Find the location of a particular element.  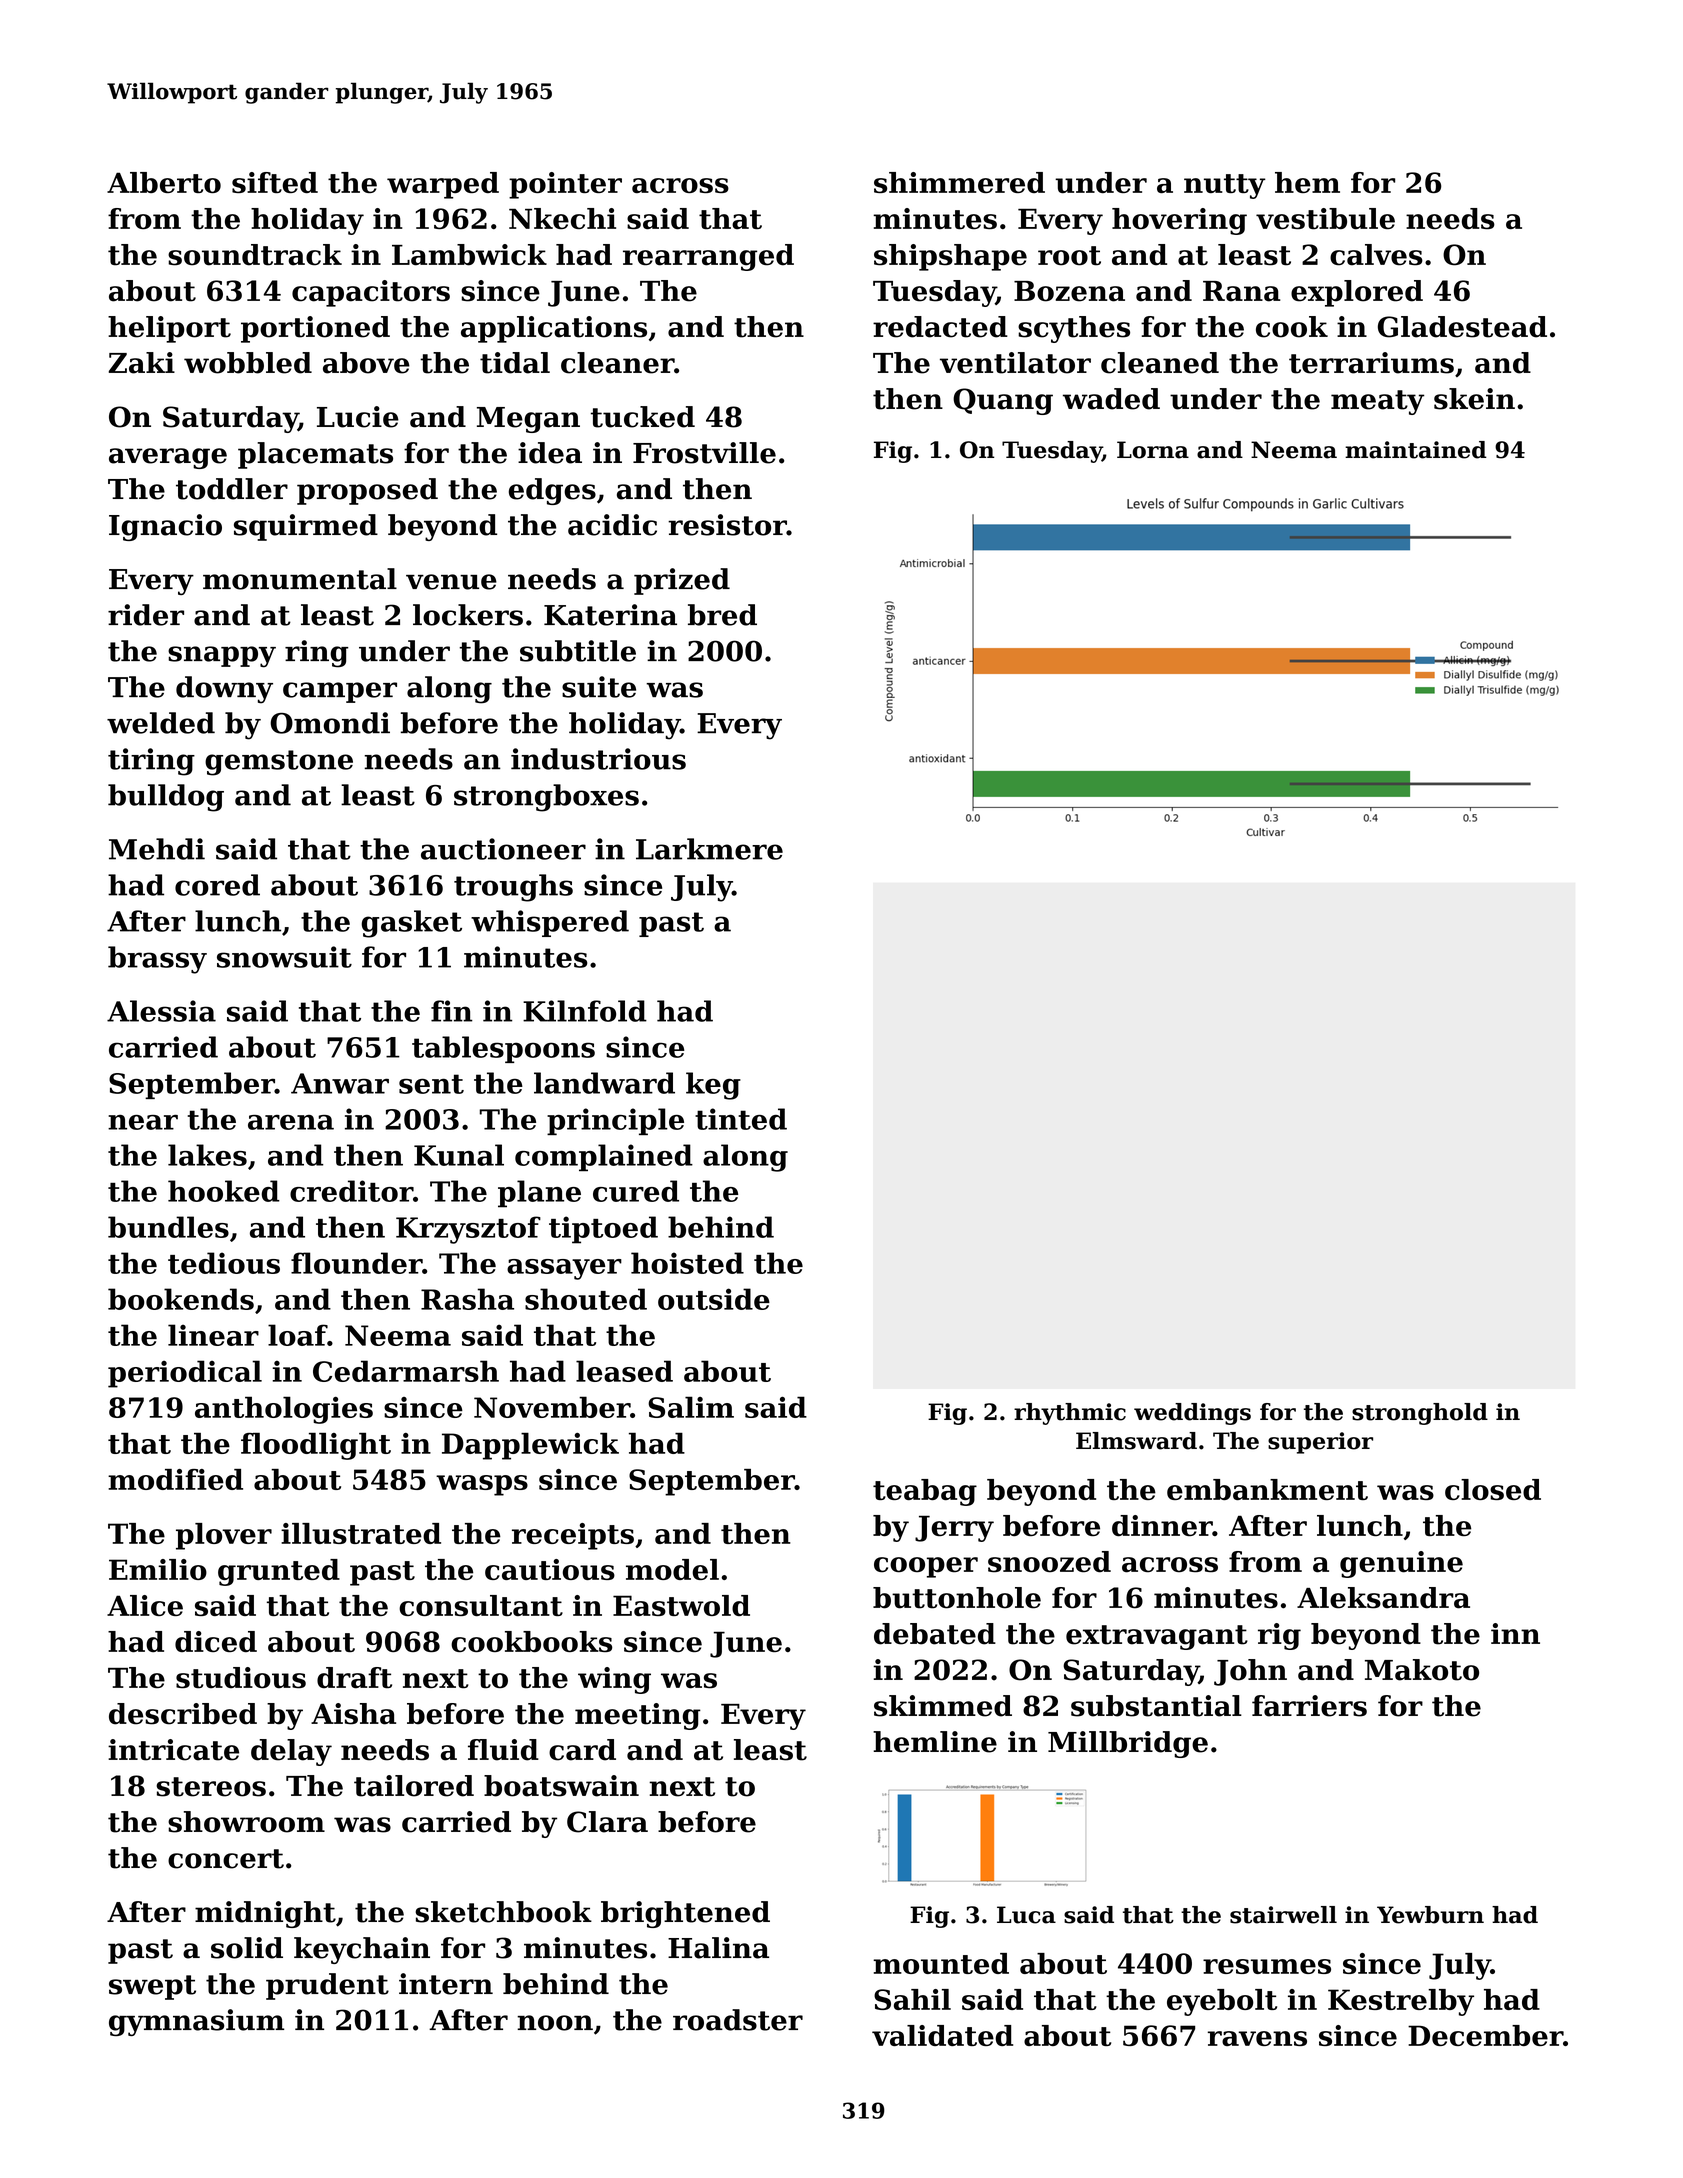

nutty is located at coordinates (1225, 186).
